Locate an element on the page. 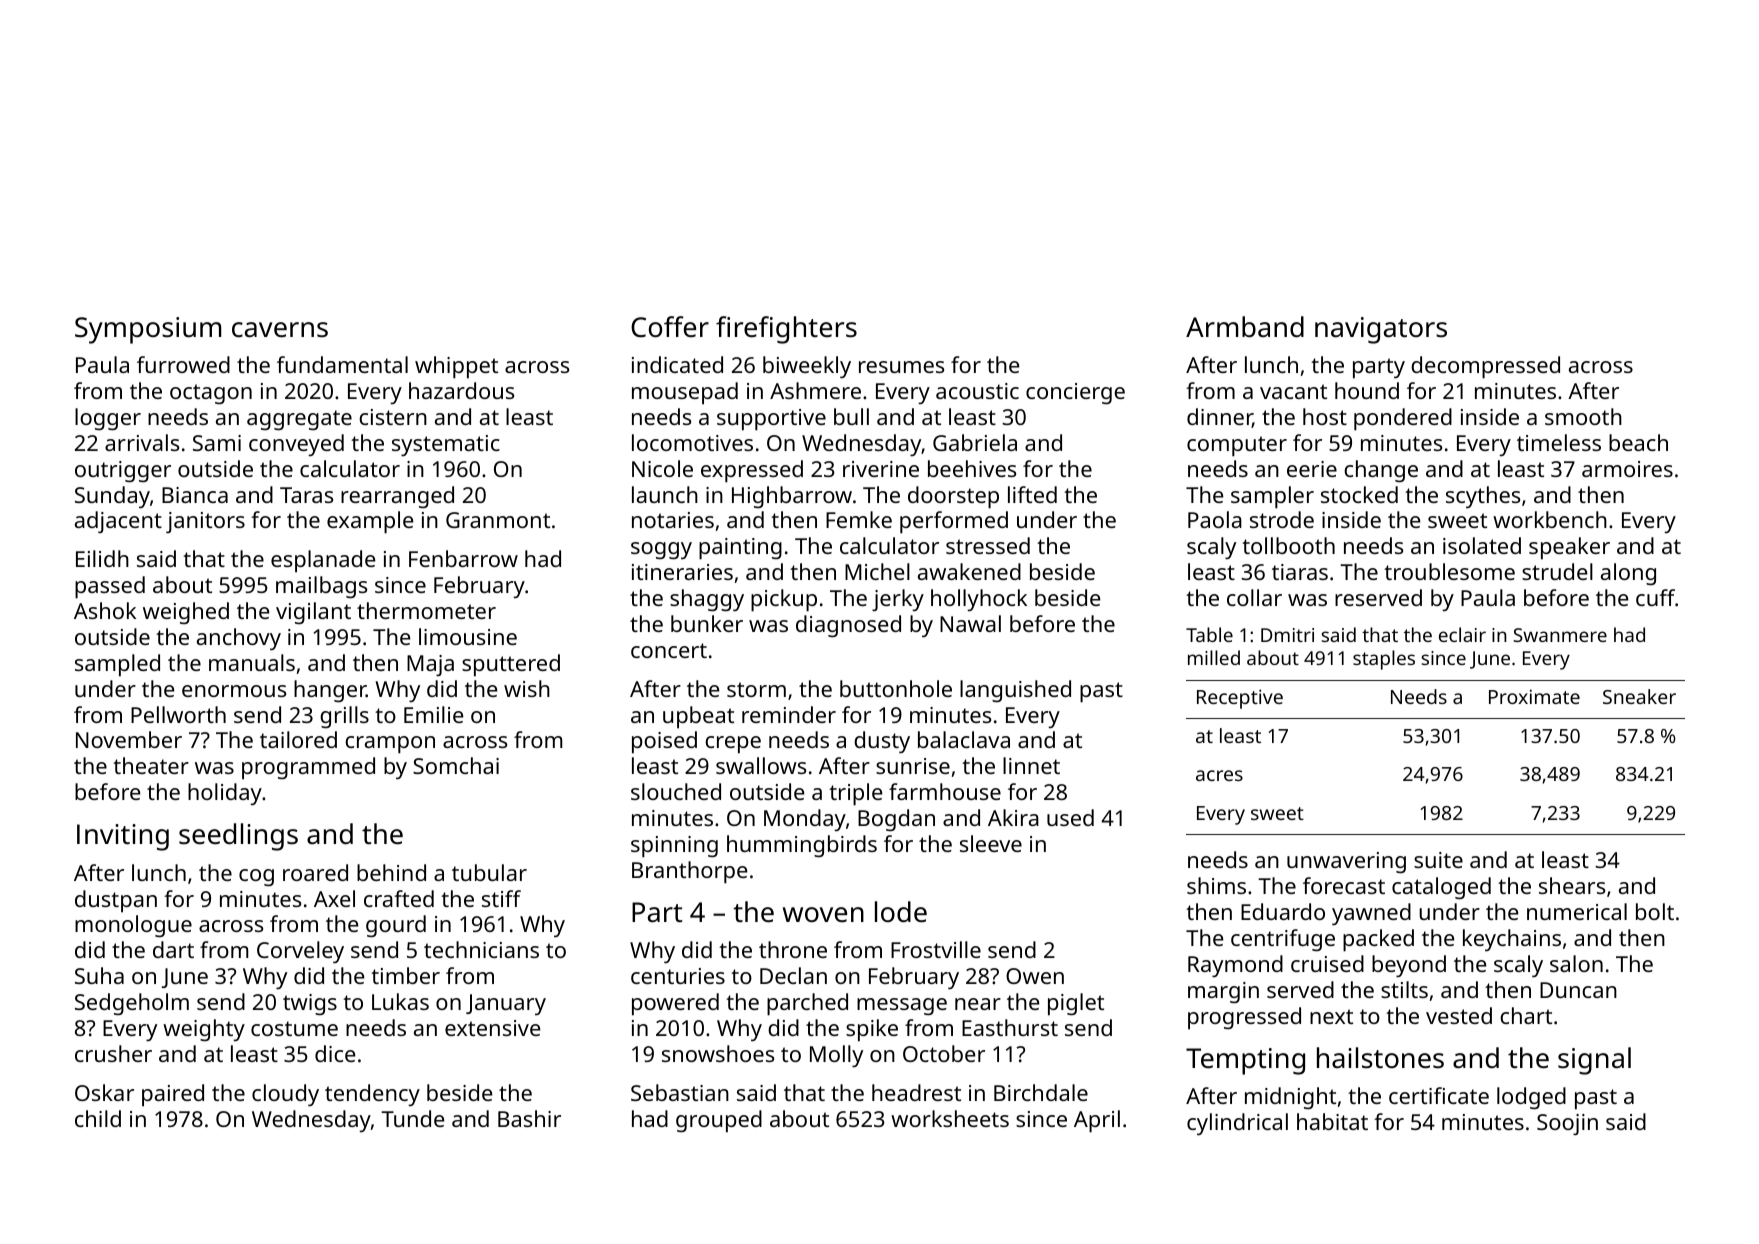  balaclava is located at coordinates (964, 739).
